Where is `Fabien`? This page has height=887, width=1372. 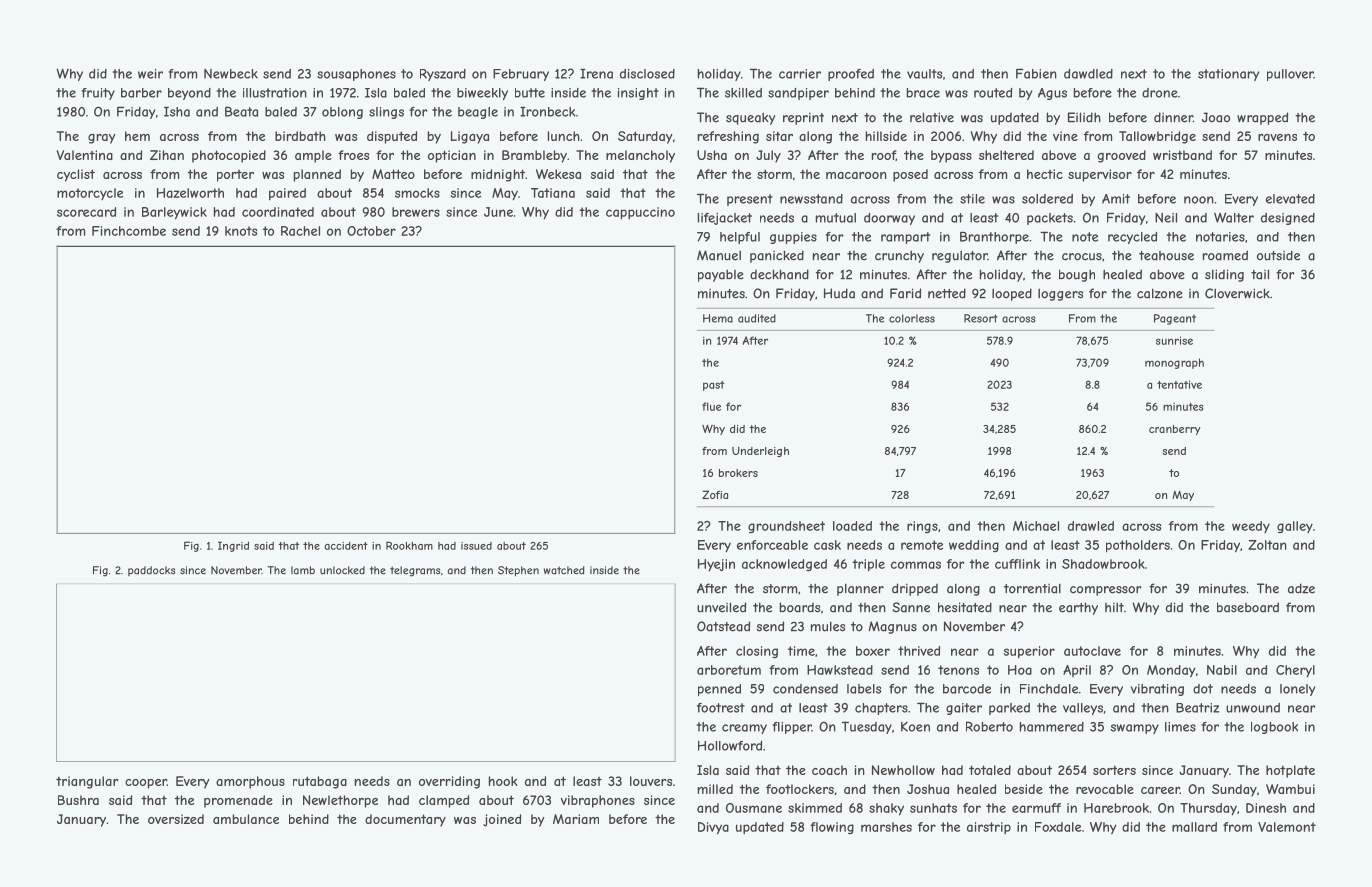 Fabien is located at coordinates (1036, 73).
